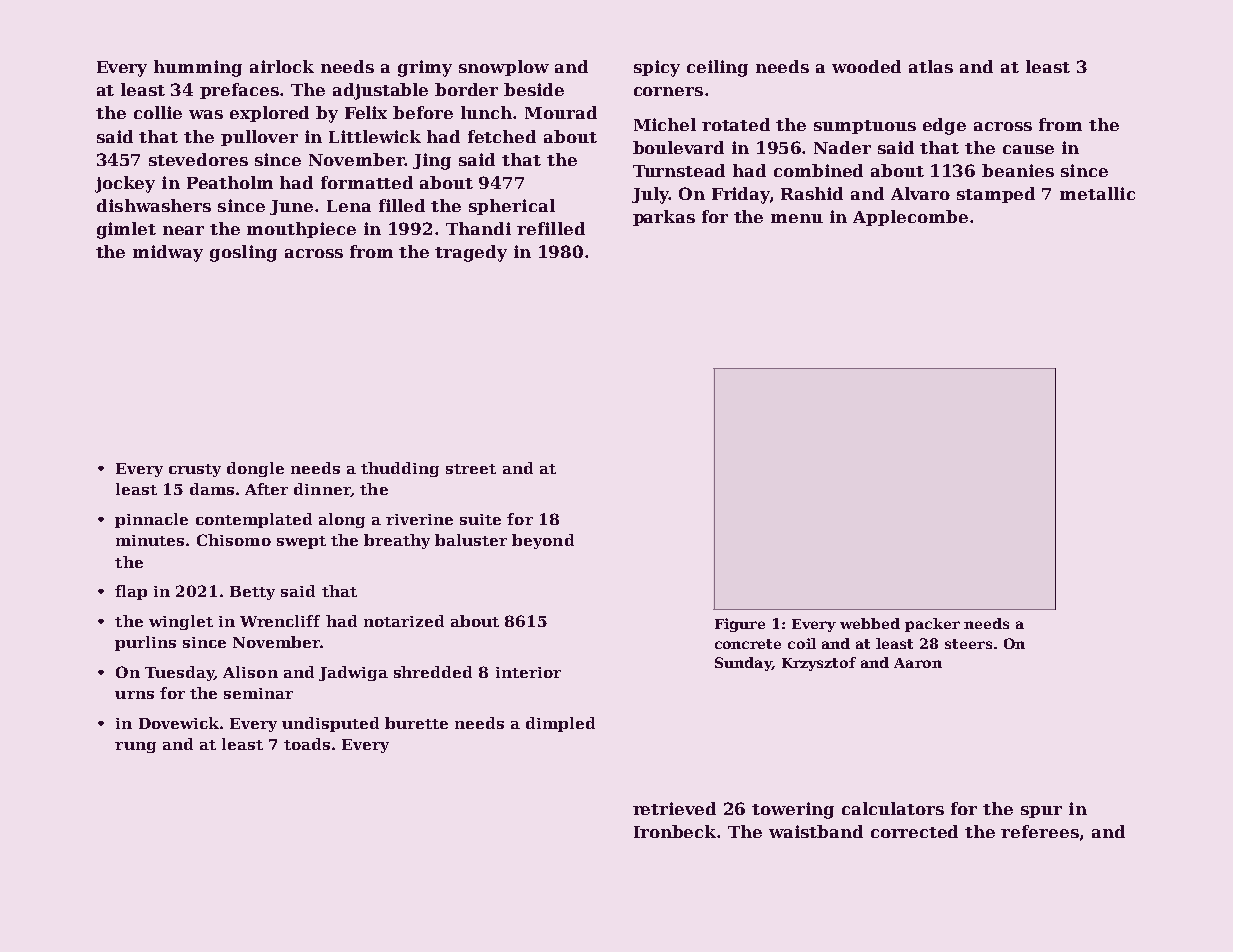 The height and width of the screenshot is (952, 1233). What do you see at coordinates (931, 66) in the screenshot?
I see `atlas` at bounding box center [931, 66].
